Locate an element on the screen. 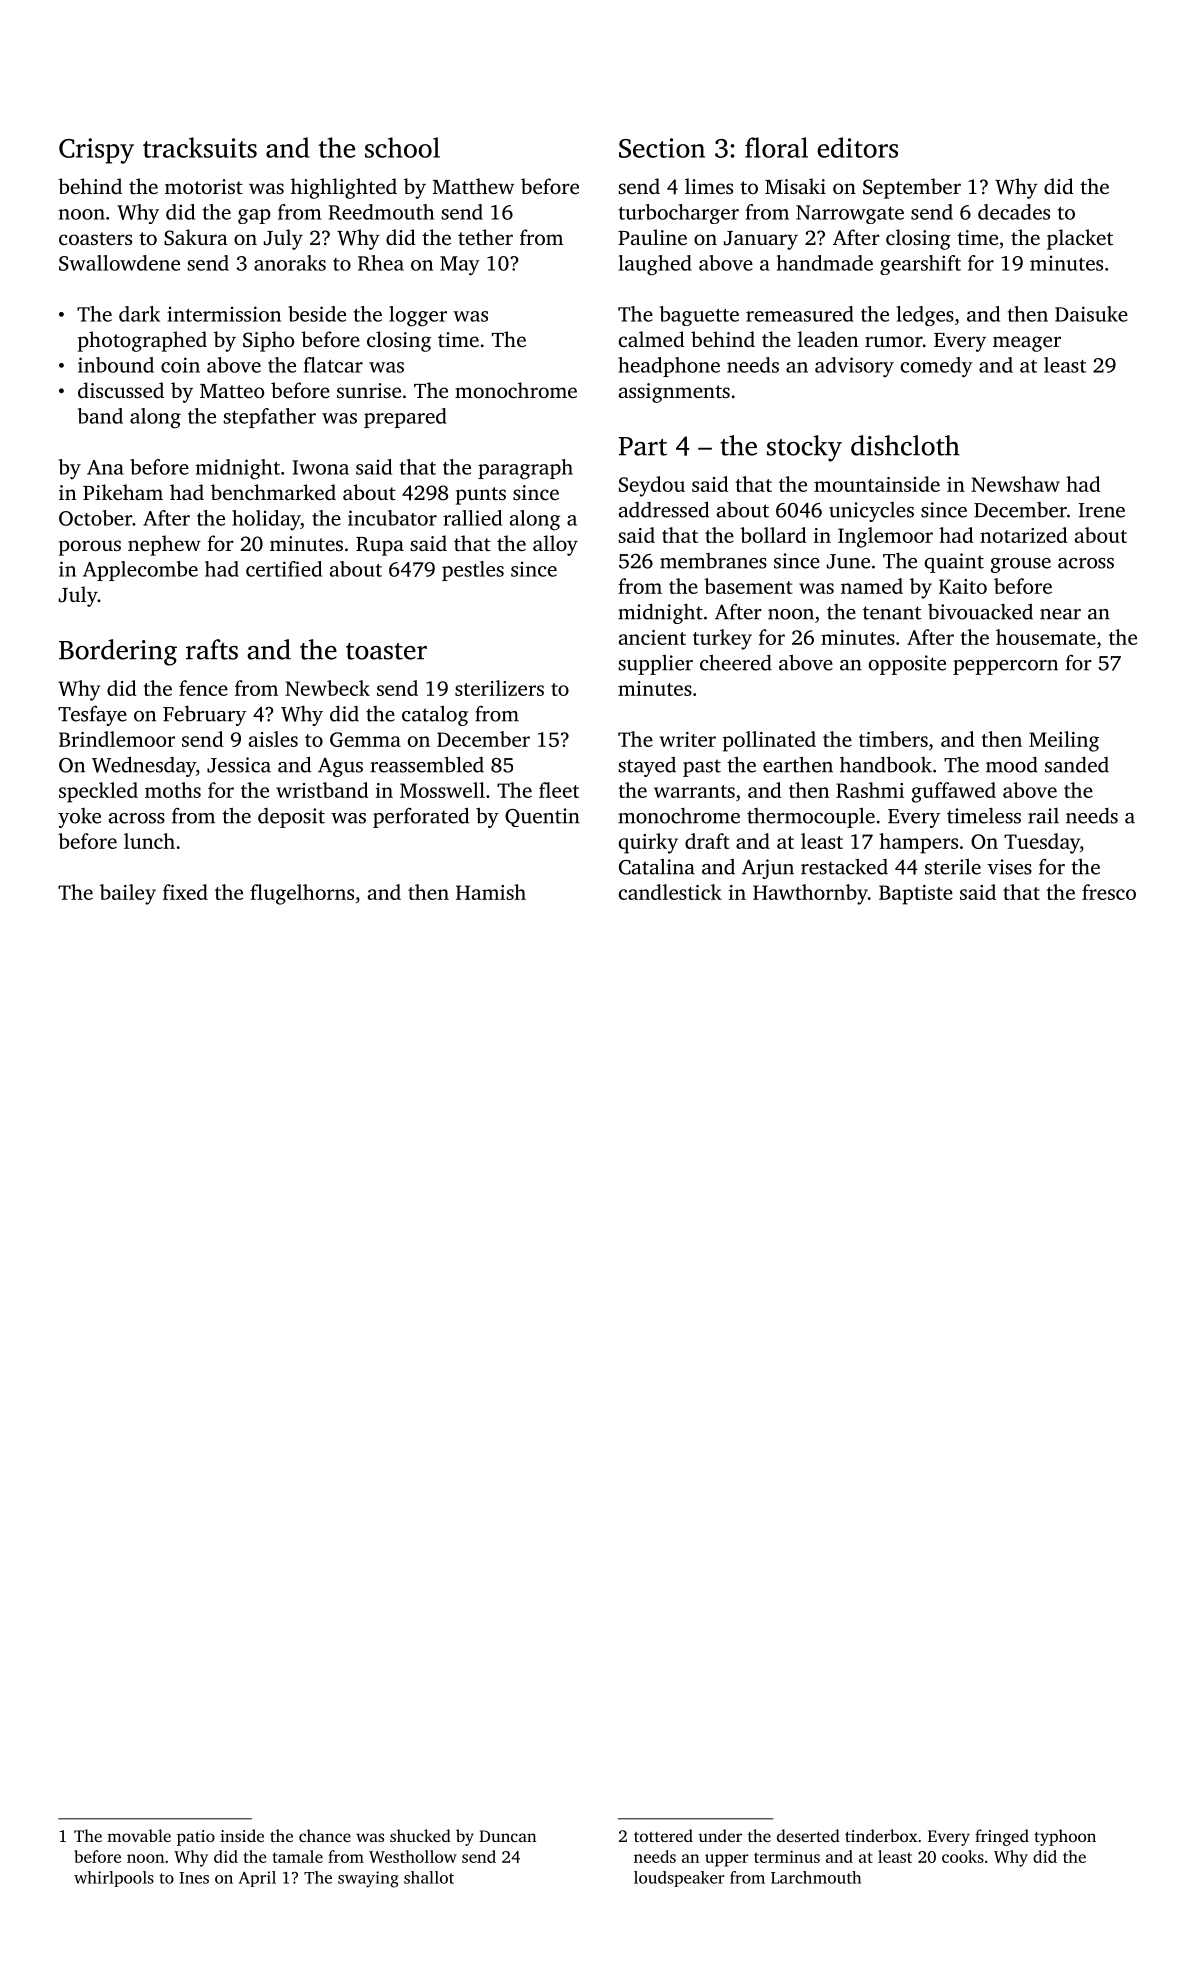 The image size is (1201, 1977). bailey is located at coordinates (128, 894).
